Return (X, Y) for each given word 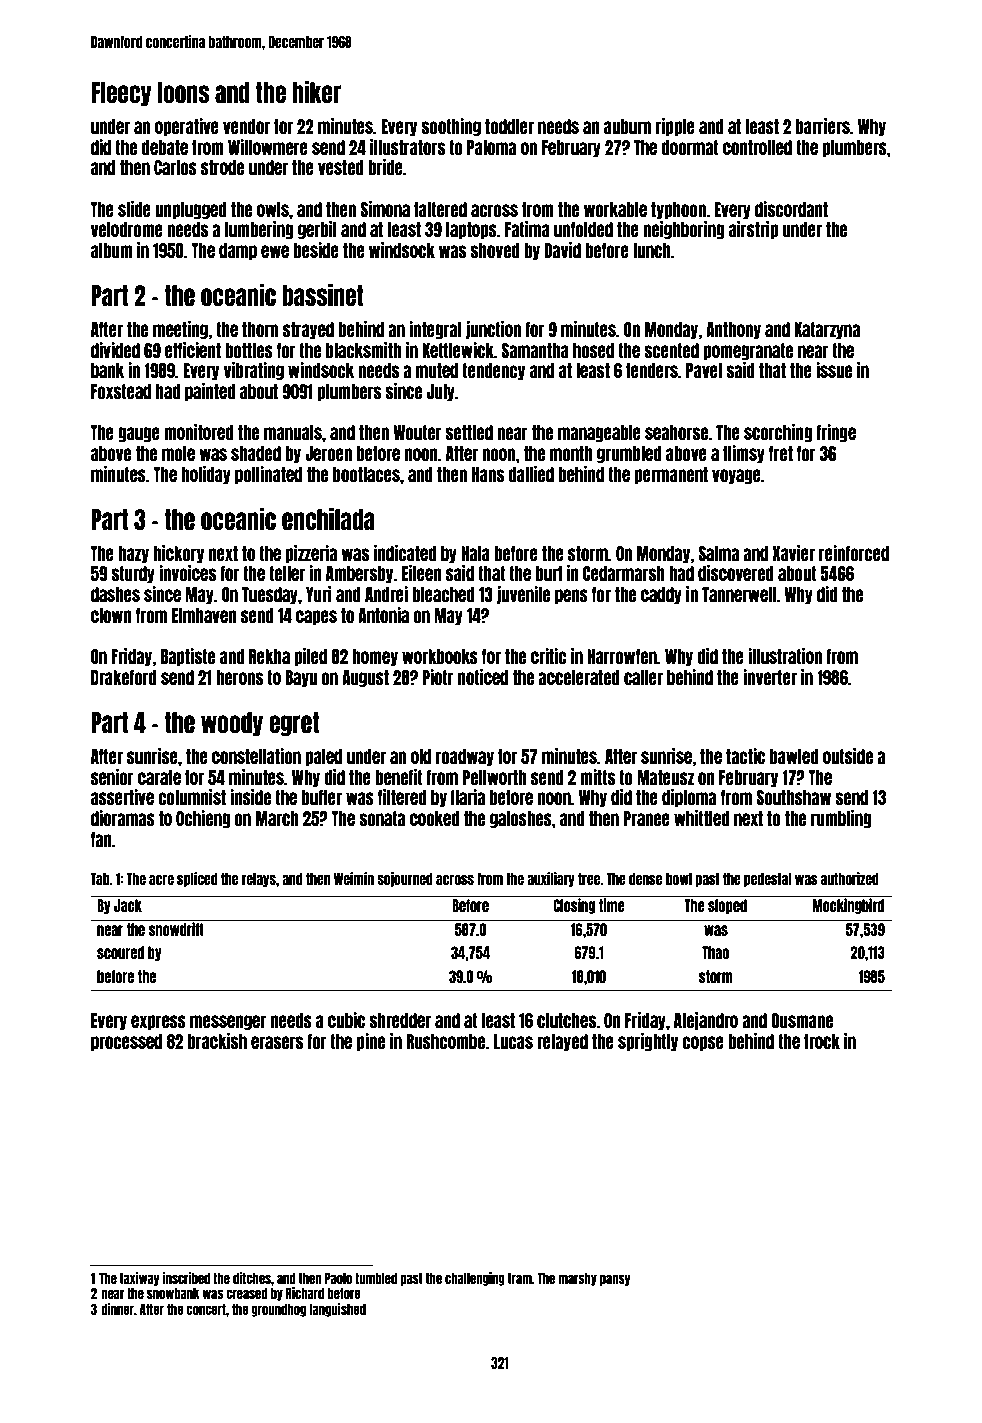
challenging (475, 1279)
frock (822, 1041)
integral (435, 330)
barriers (823, 126)
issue (834, 370)
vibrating (254, 371)
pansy (615, 1280)
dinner (117, 1309)
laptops (471, 230)
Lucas (513, 1041)
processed (126, 1042)
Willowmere (268, 147)
